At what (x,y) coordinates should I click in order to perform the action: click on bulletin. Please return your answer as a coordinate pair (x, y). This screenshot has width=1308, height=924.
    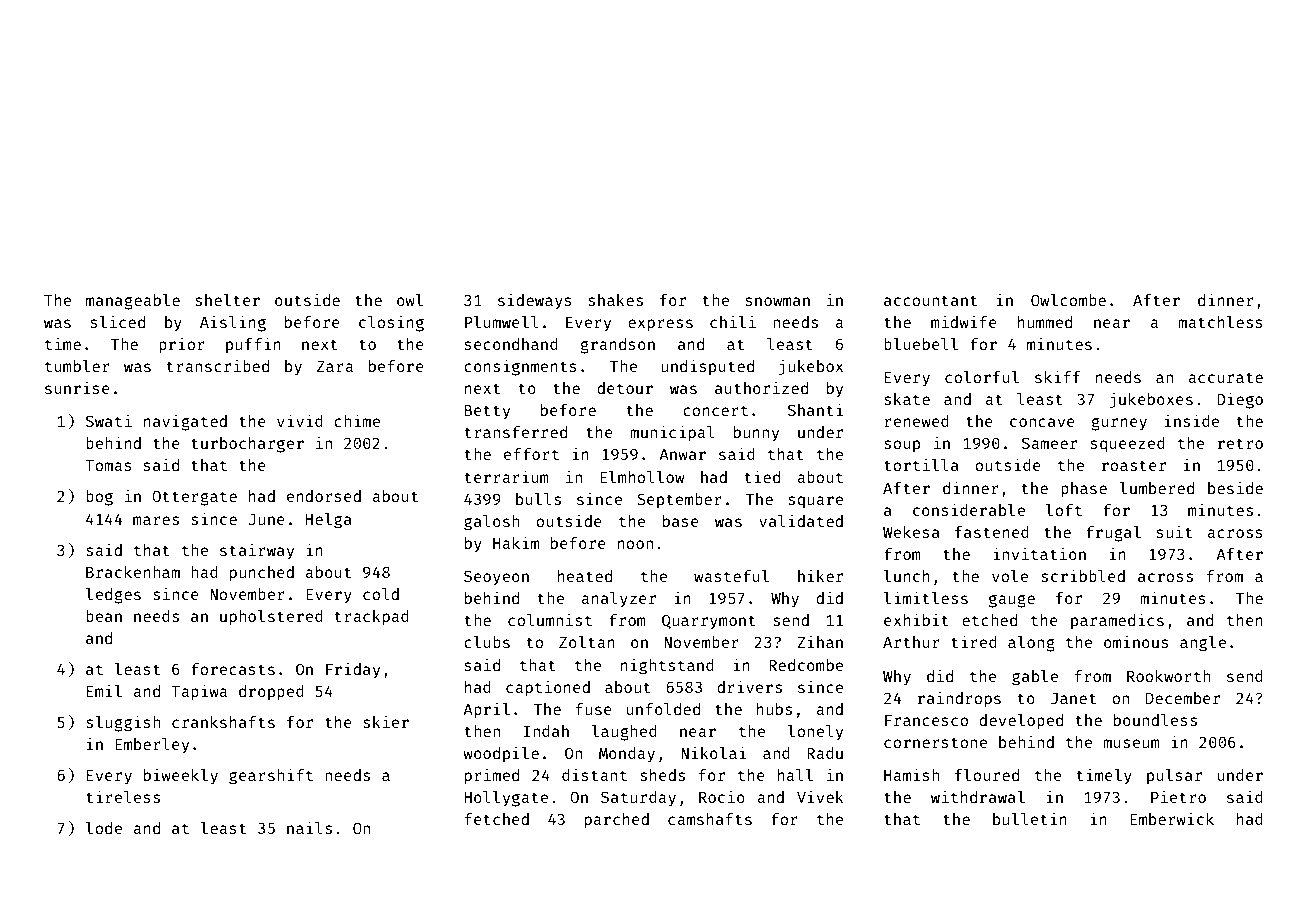
    Looking at the image, I should click on (1030, 818).
